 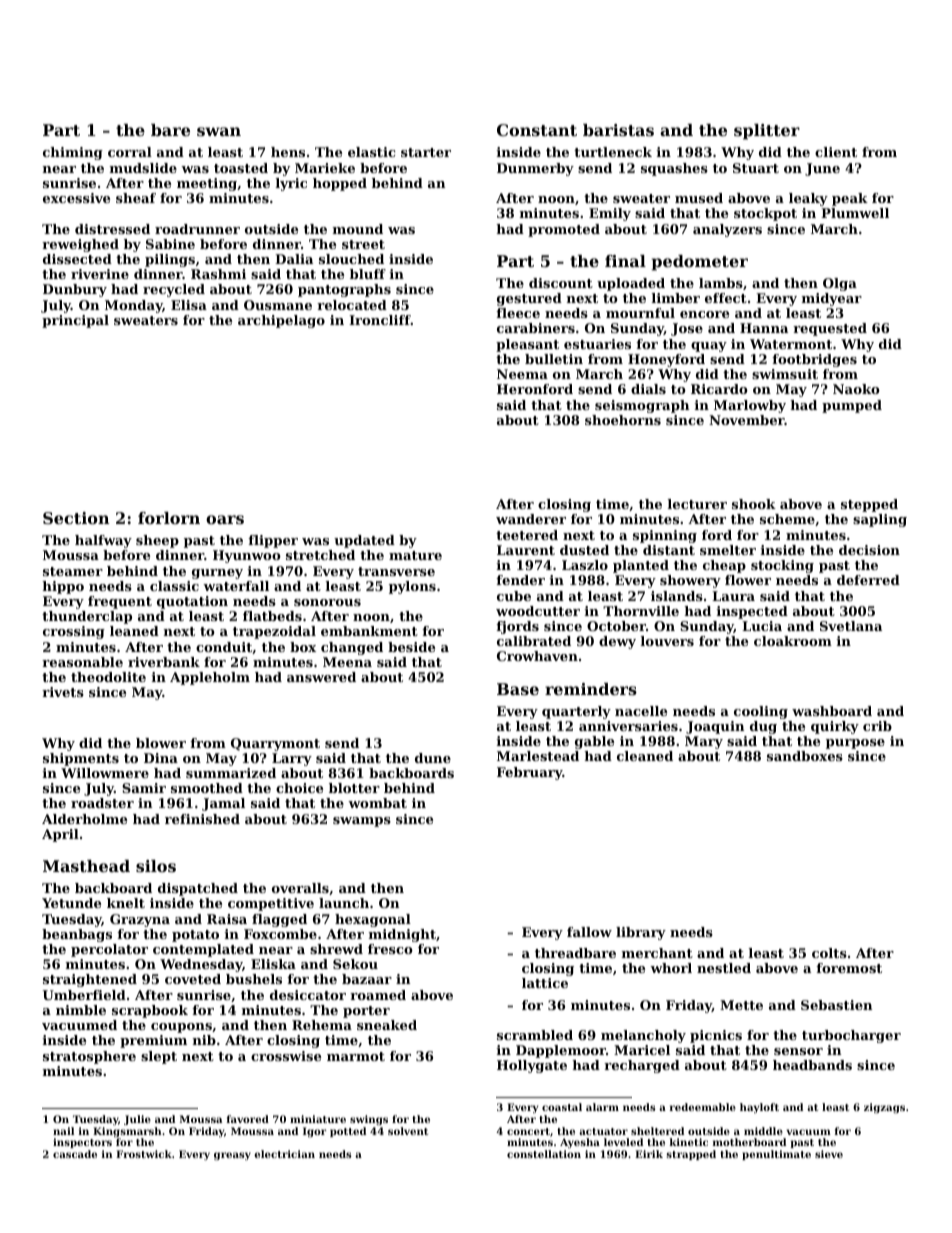 I want to click on wombat, so click(x=377, y=803).
